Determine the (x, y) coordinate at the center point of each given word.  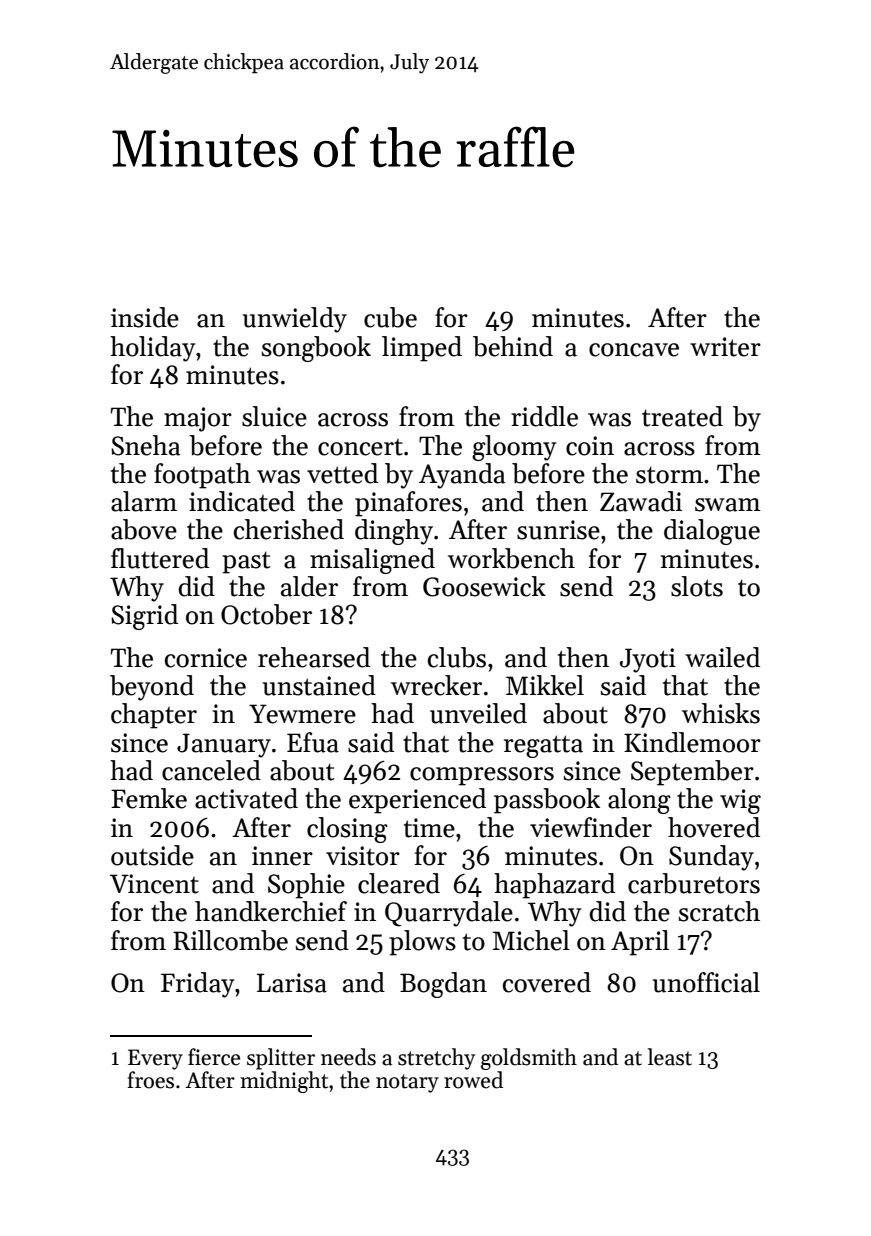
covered (547, 982)
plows (422, 943)
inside (145, 317)
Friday (198, 985)
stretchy (436, 1059)
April (640, 943)
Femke (149, 798)
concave (634, 350)
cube (390, 317)
